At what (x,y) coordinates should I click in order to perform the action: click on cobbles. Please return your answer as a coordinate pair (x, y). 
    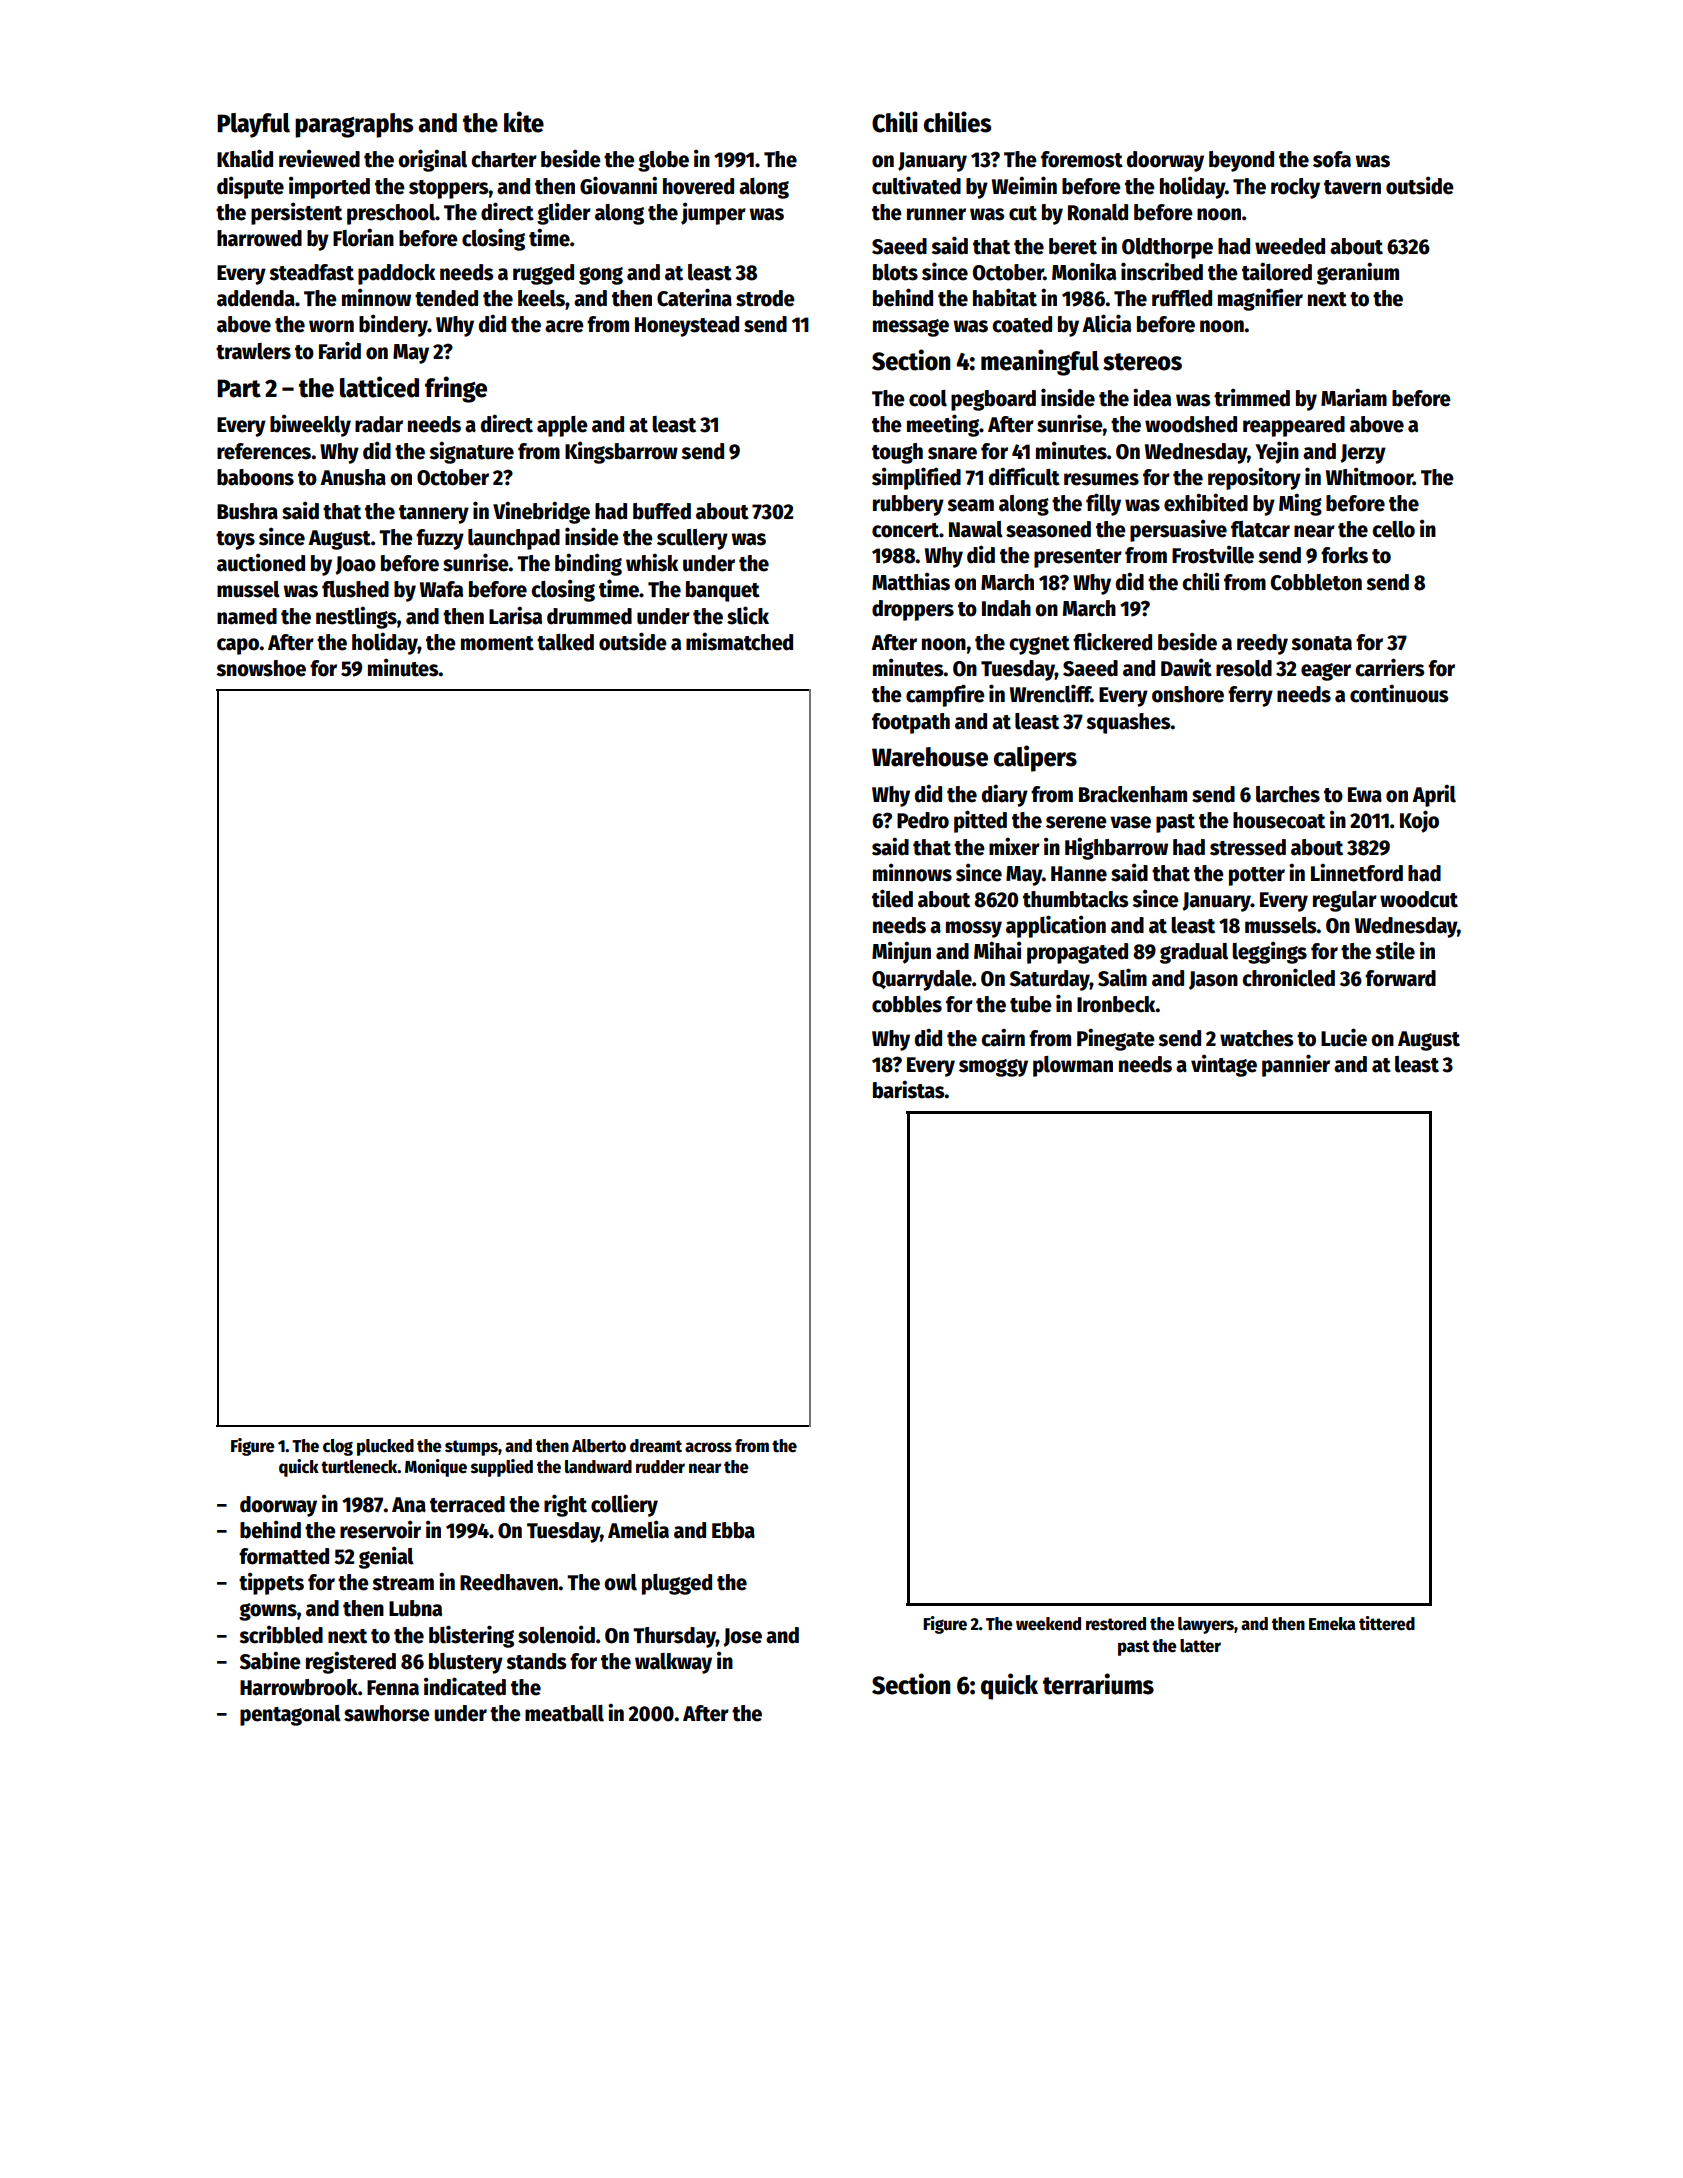
    Looking at the image, I should click on (907, 1004).
